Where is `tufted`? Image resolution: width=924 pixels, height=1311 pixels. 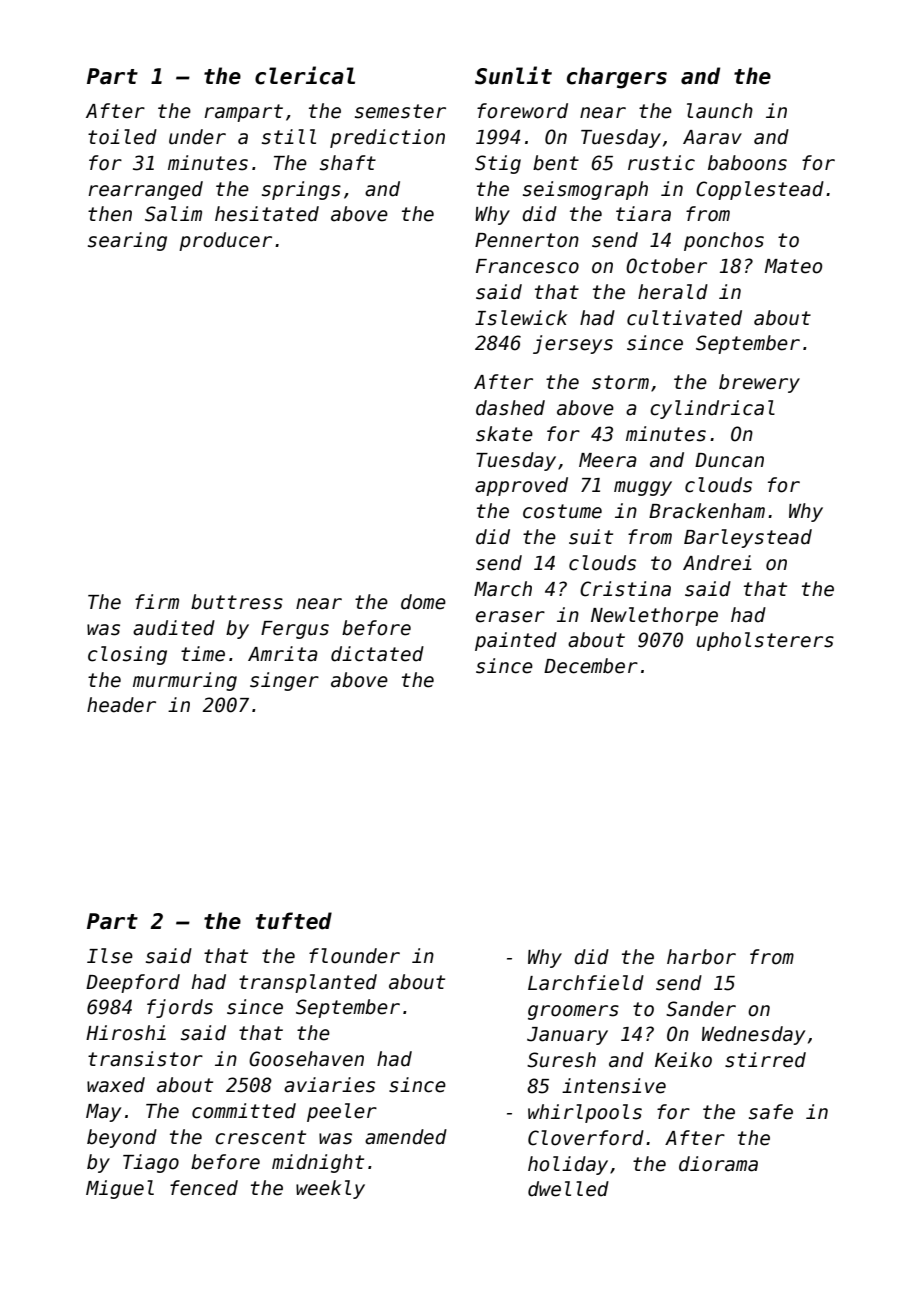
tufted is located at coordinates (294, 921).
